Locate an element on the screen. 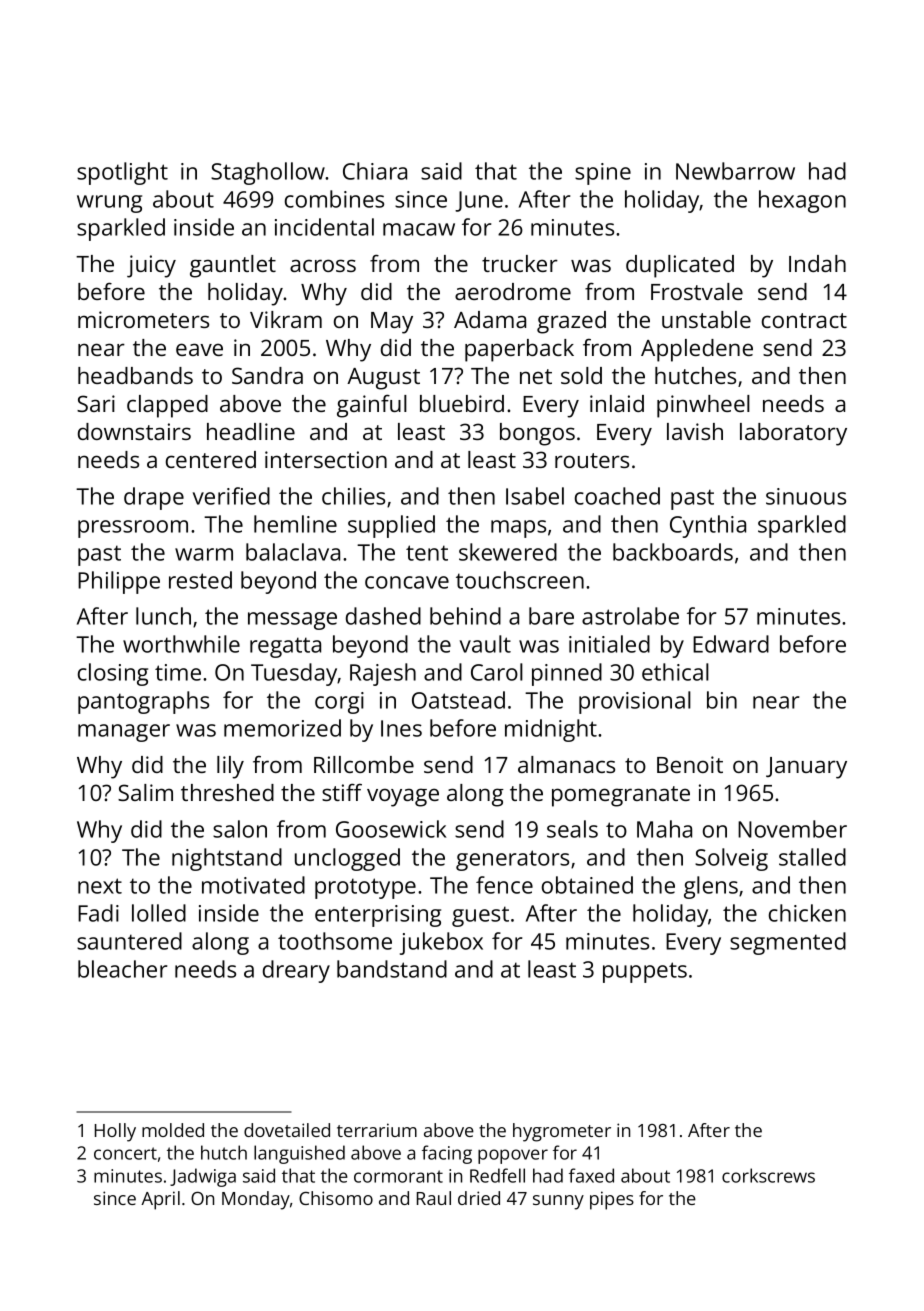  pressroom is located at coordinates (133, 529).
